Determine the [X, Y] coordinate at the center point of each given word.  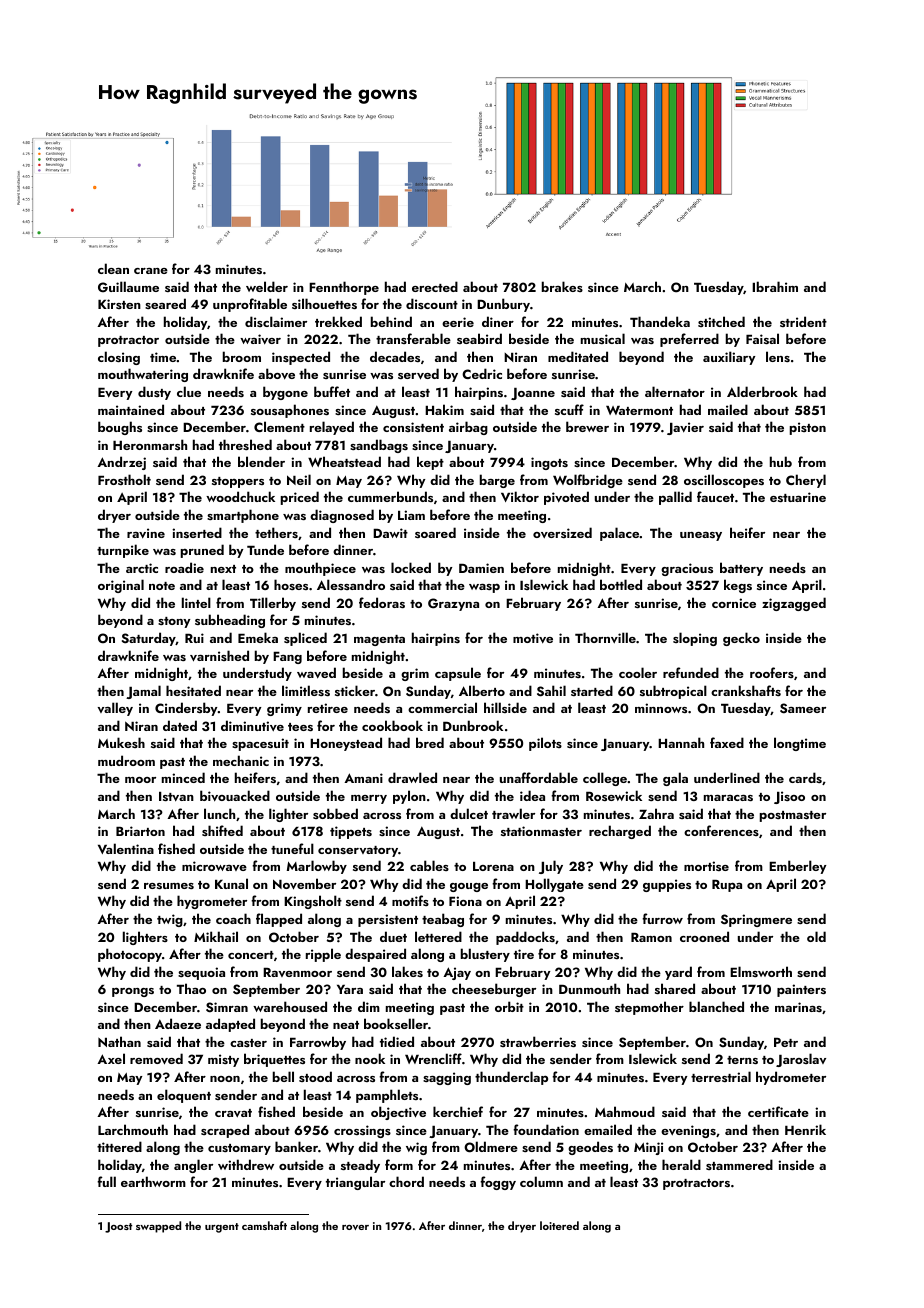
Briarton [140, 831]
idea [532, 795]
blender [261, 461]
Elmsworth [761, 971]
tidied [397, 1041]
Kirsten [119, 304]
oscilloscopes [724, 481]
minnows [661, 708]
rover [355, 1227]
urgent [222, 1228]
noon [225, 1079]
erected [435, 286]
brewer [587, 426]
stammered [739, 1164]
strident [803, 321]
